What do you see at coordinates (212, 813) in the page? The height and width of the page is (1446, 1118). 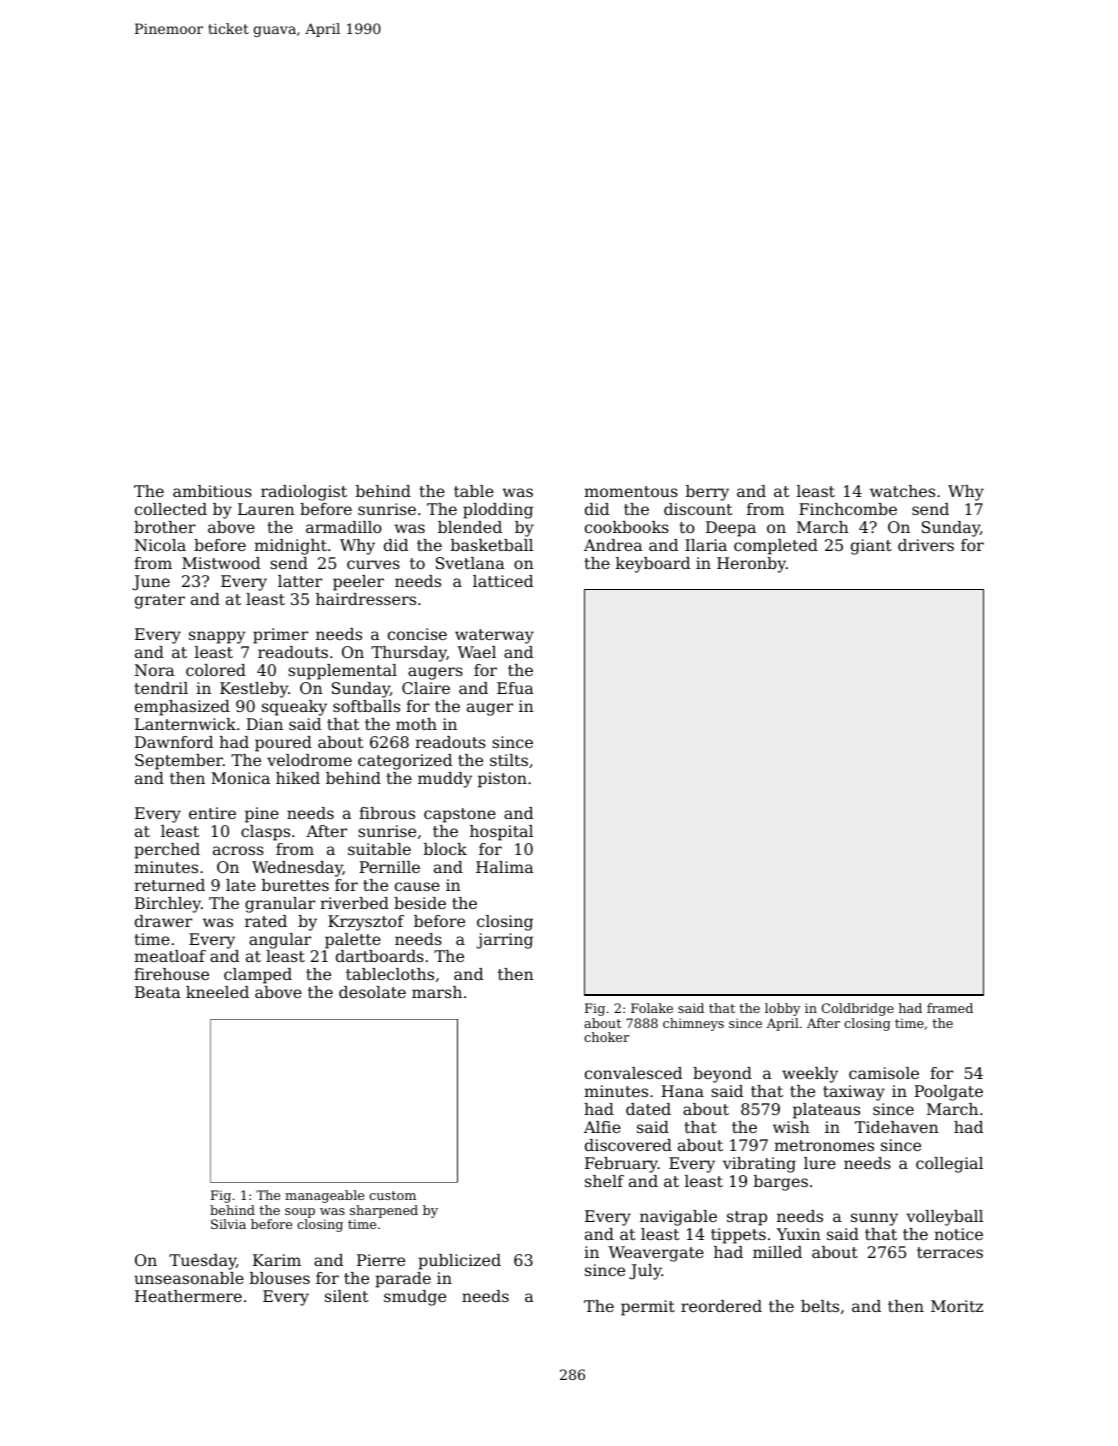 I see `entire` at bounding box center [212, 813].
